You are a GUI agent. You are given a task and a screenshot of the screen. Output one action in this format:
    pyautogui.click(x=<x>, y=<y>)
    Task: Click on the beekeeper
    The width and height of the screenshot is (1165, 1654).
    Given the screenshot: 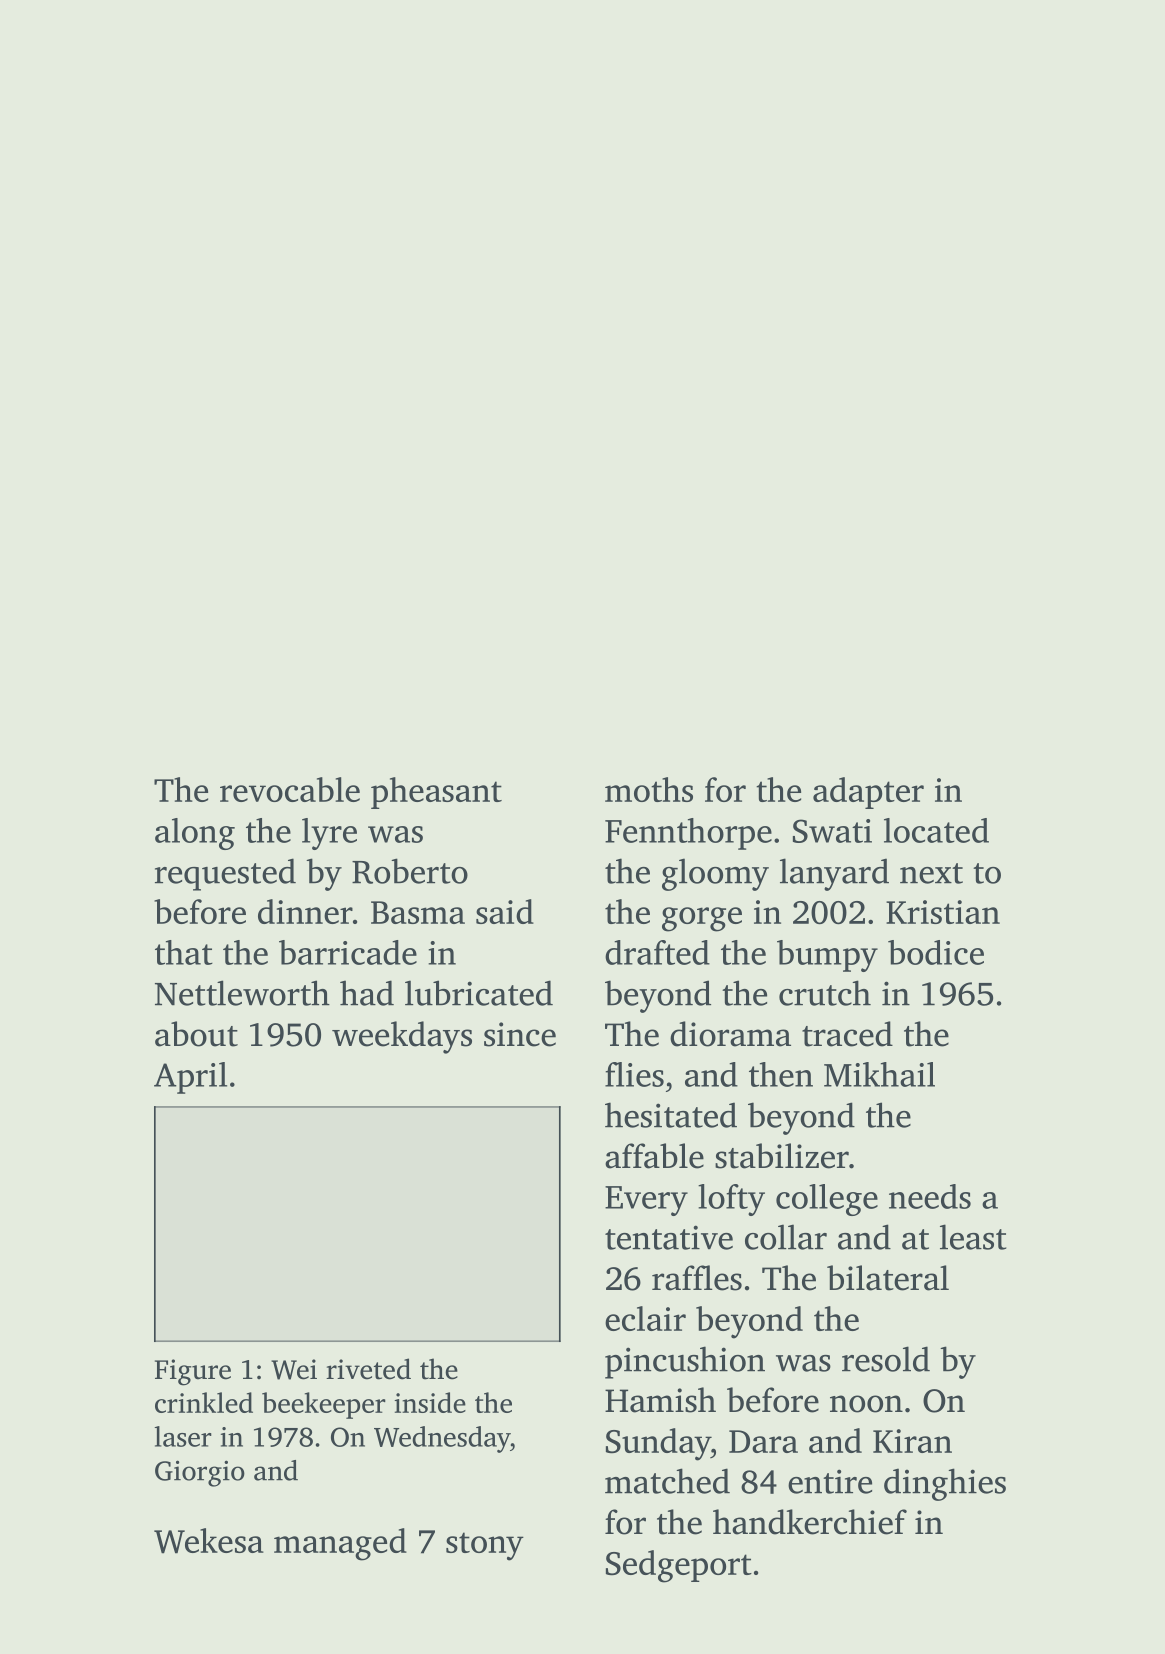 What is the action you would take?
    pyautogui.click(x=324, y=1405)
